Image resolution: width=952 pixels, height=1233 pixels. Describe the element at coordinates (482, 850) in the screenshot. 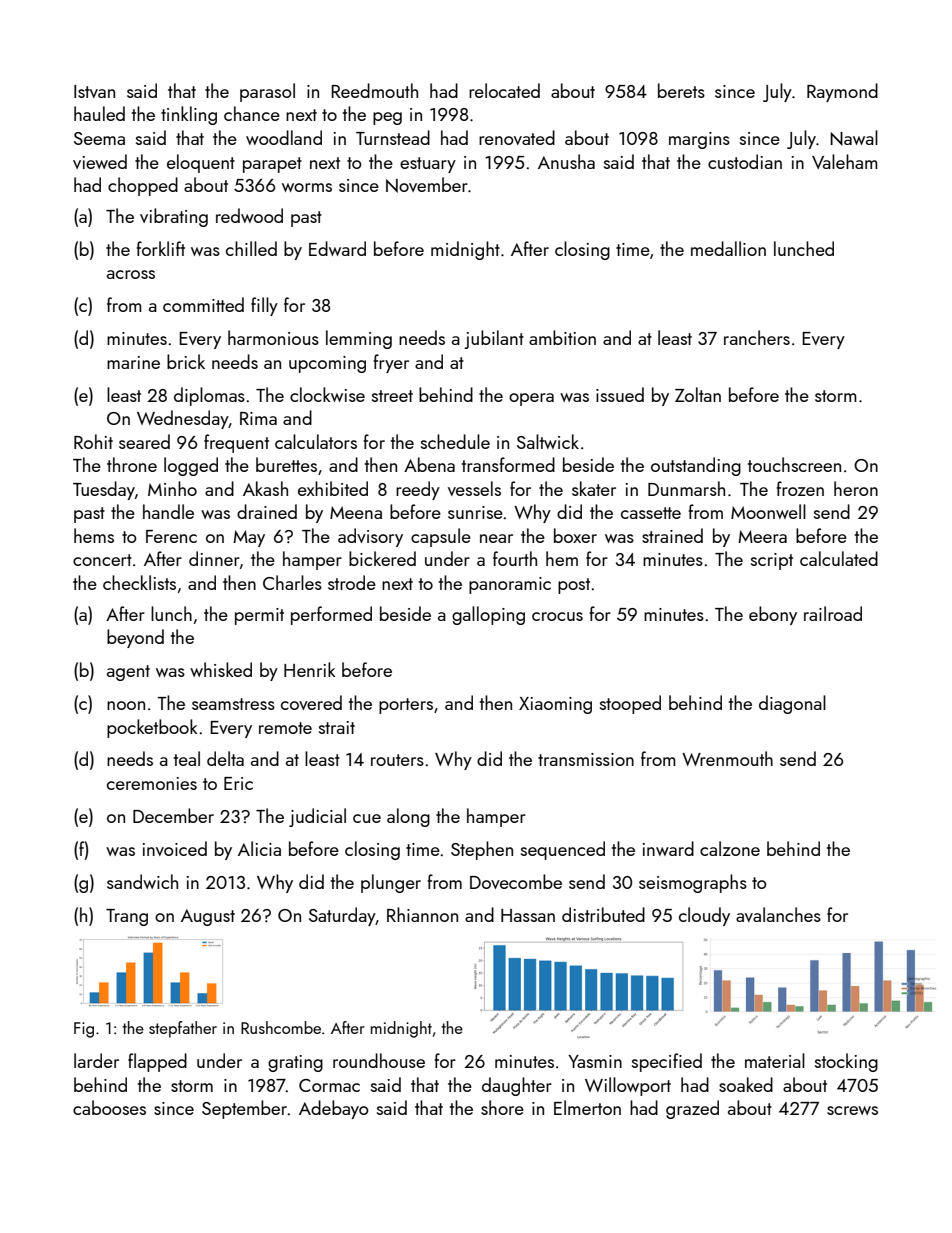

I see `Stephen` at that location.
